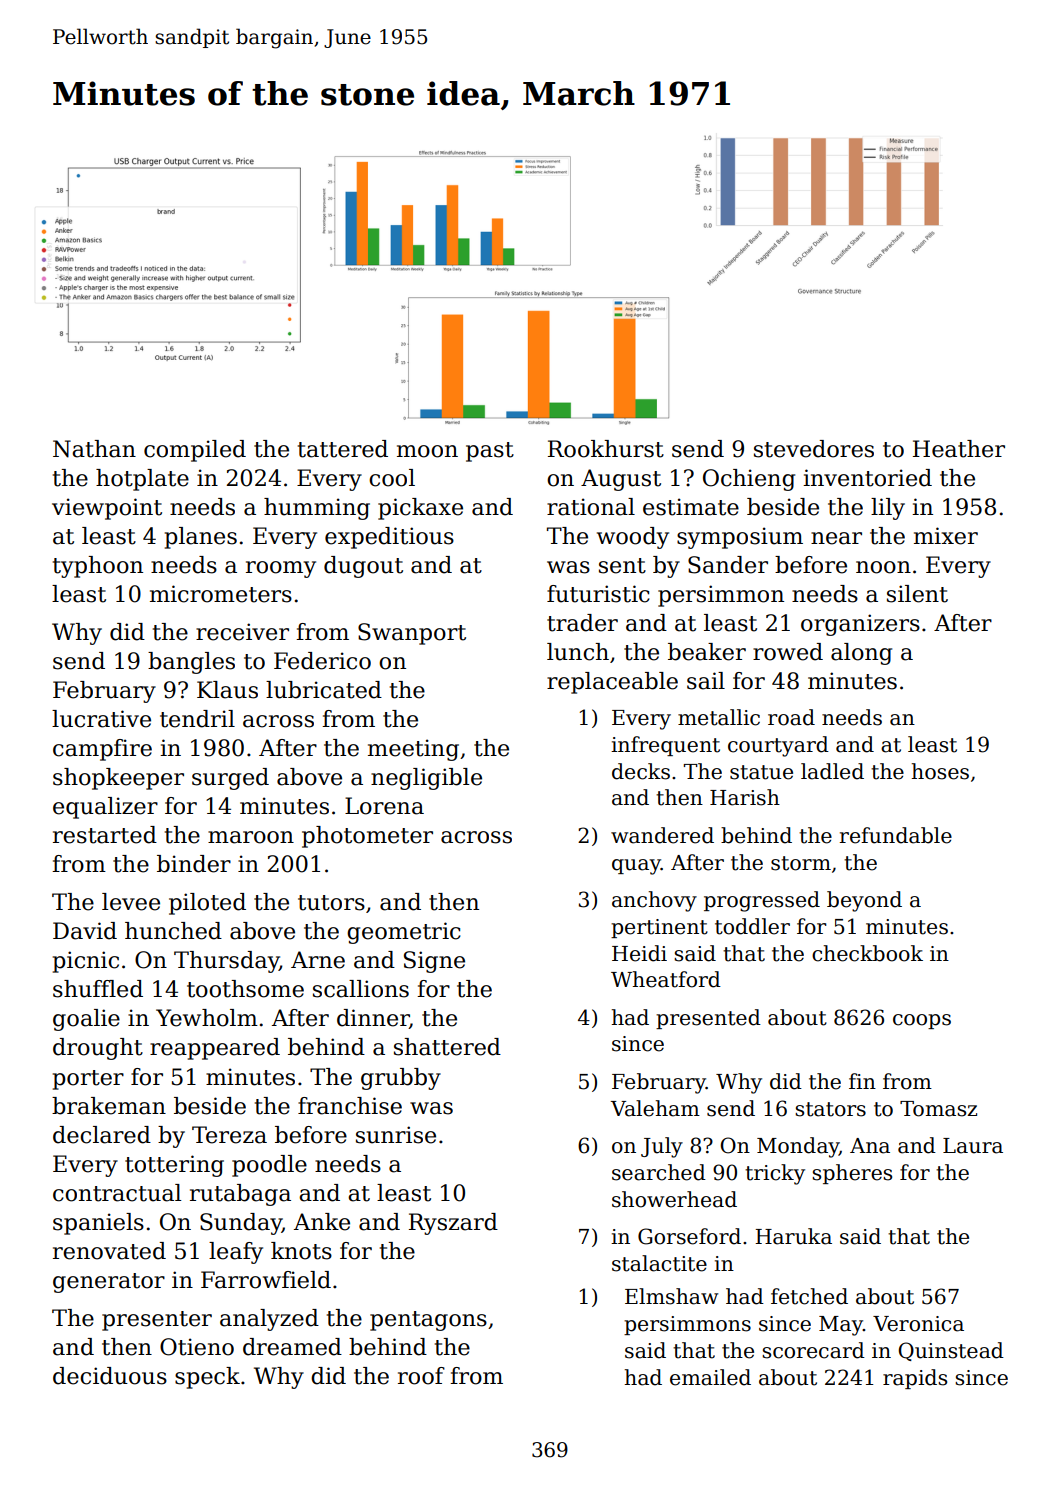 This image has height=1509, width=1062. I want to click on roof, so click(421, 1376).
